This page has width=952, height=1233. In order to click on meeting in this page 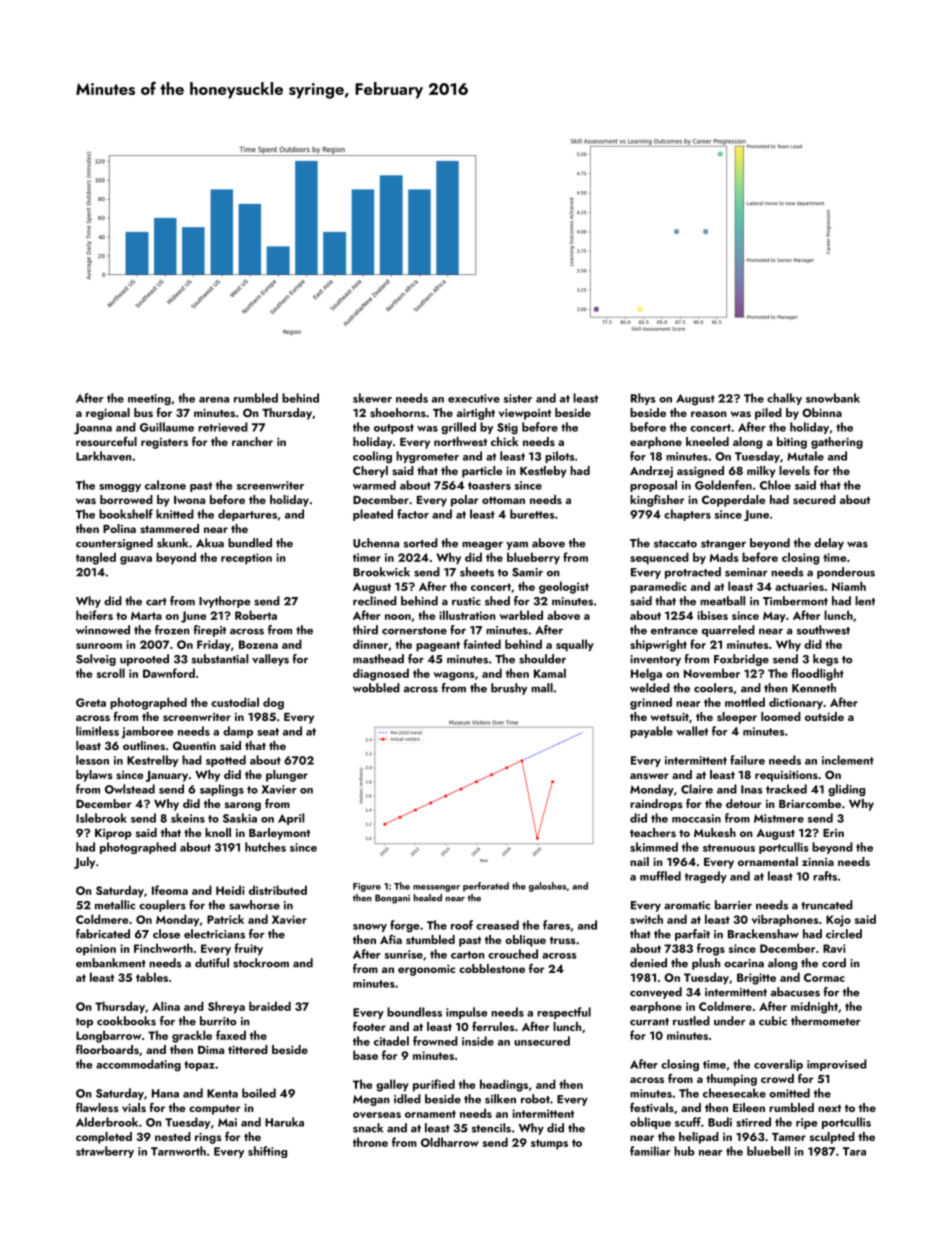, I will do `click(149, 400)`.
